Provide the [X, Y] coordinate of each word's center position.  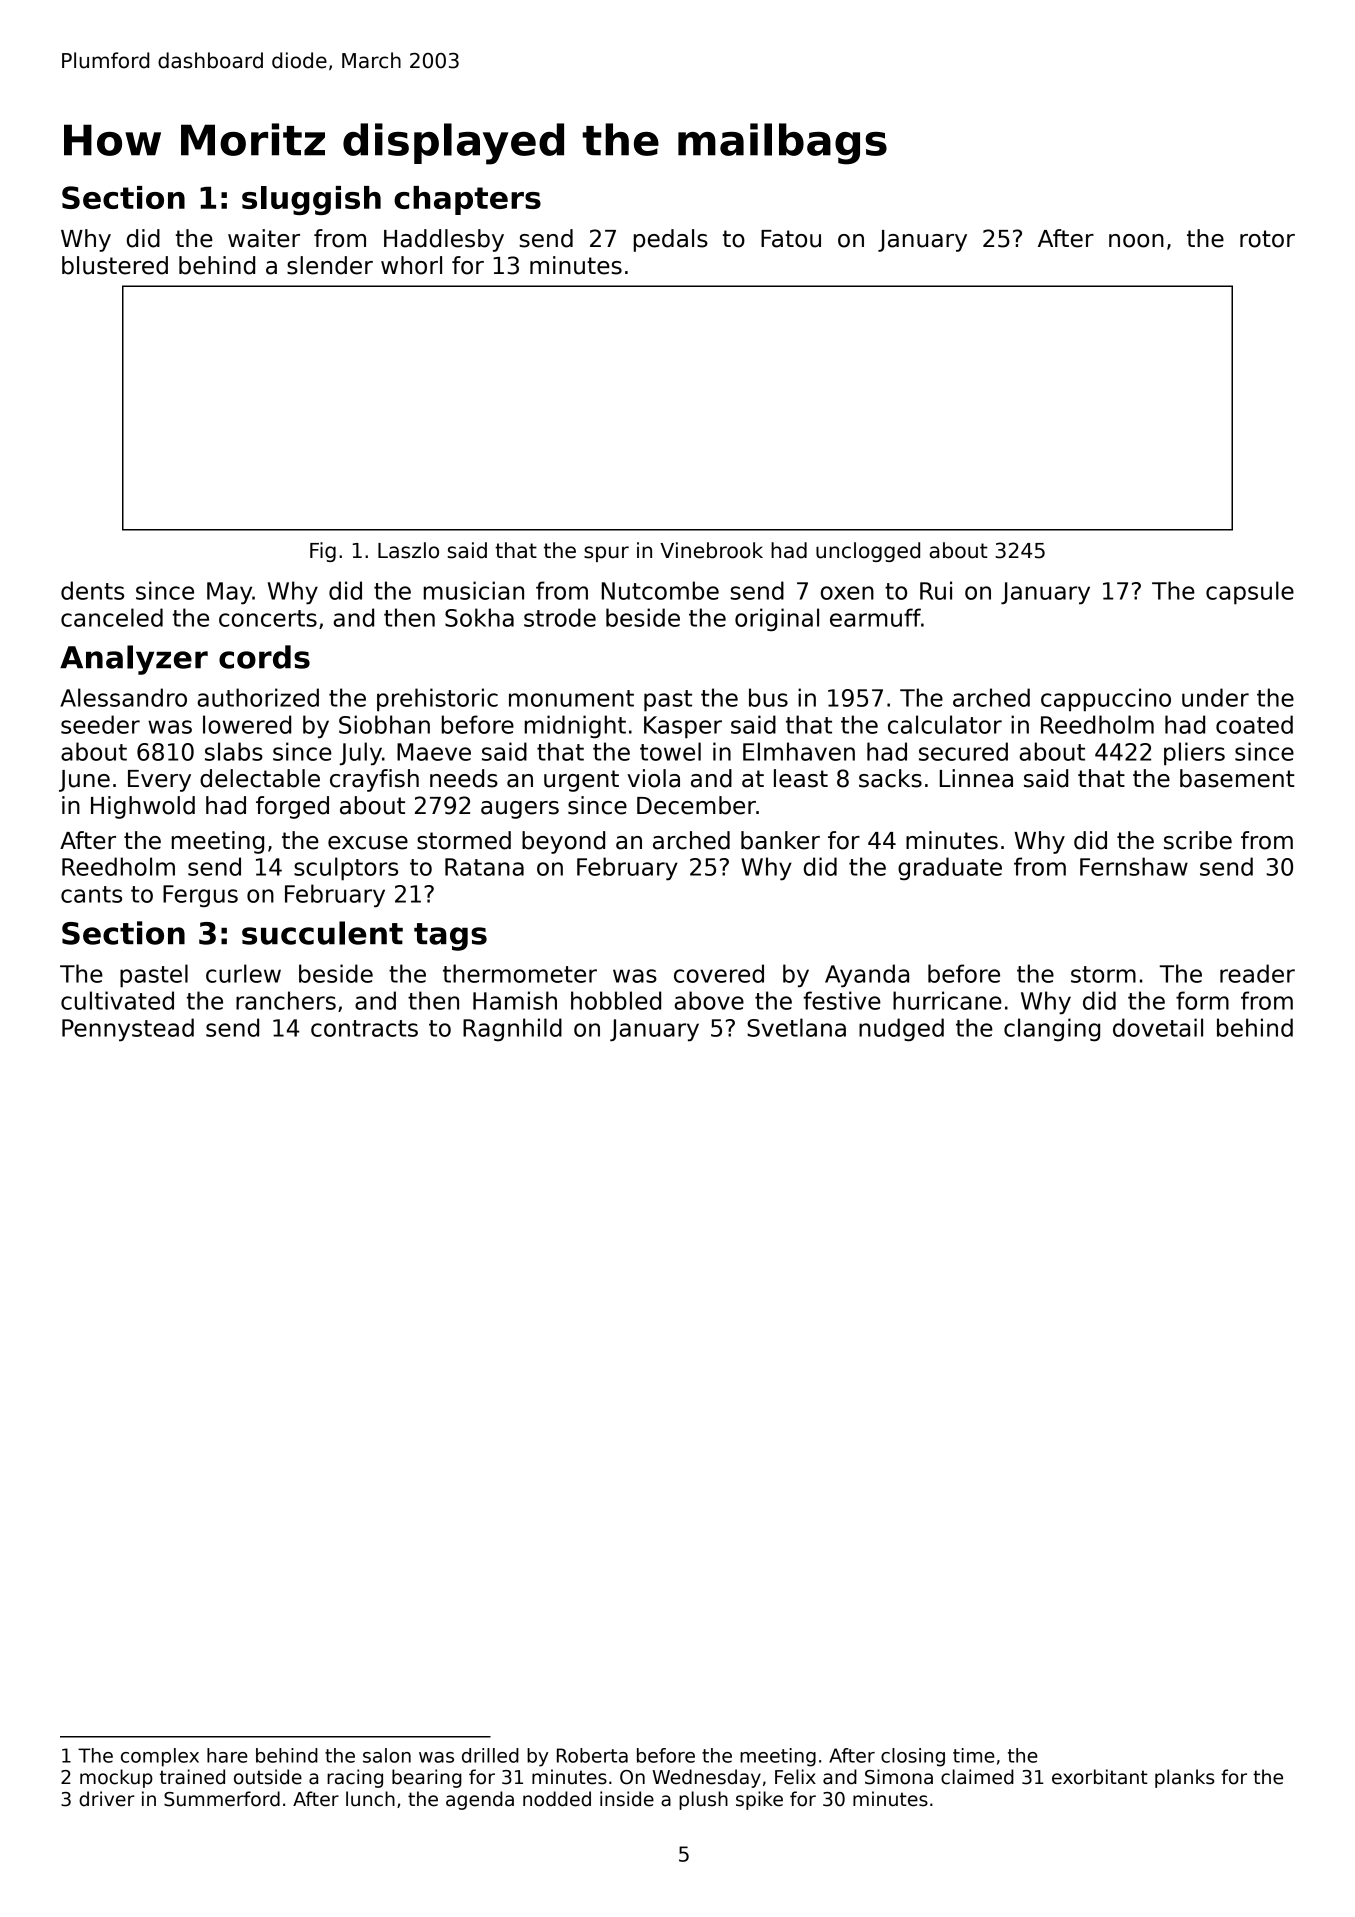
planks [1184, 1778]
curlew [243, 973]
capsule [1250, 593]
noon [1136, 241]
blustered [115, 265]
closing [913, 1757]
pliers [1194, 754]
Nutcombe [660, 590]
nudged [901, 1029]
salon [387, 1755]
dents [92, 590]
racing [355, 1778]
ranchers [286, 1000]
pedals [671, 240]
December [696, 805]
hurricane [947, 1000]
